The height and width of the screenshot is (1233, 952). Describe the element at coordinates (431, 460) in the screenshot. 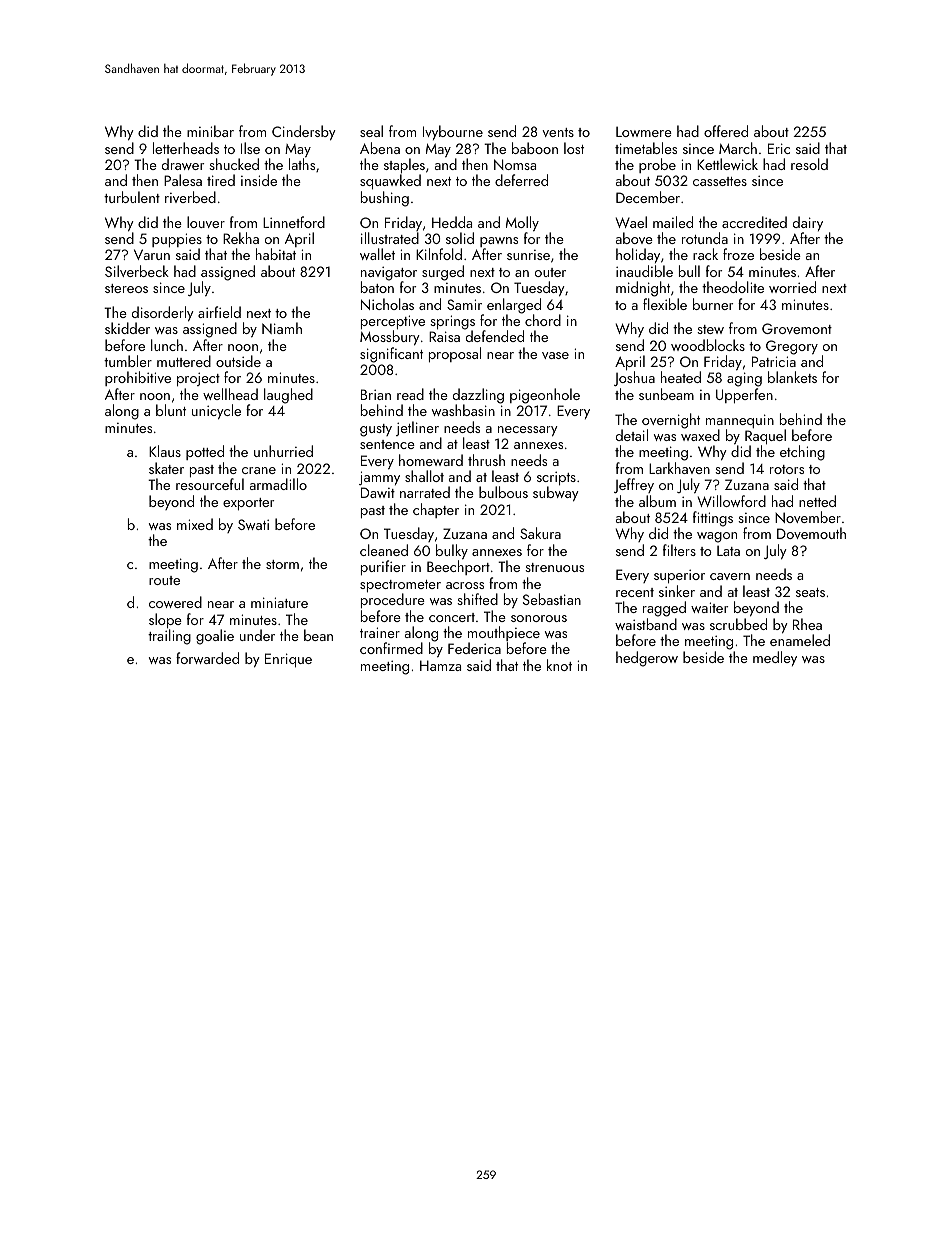

I see `homeward` at that location.
